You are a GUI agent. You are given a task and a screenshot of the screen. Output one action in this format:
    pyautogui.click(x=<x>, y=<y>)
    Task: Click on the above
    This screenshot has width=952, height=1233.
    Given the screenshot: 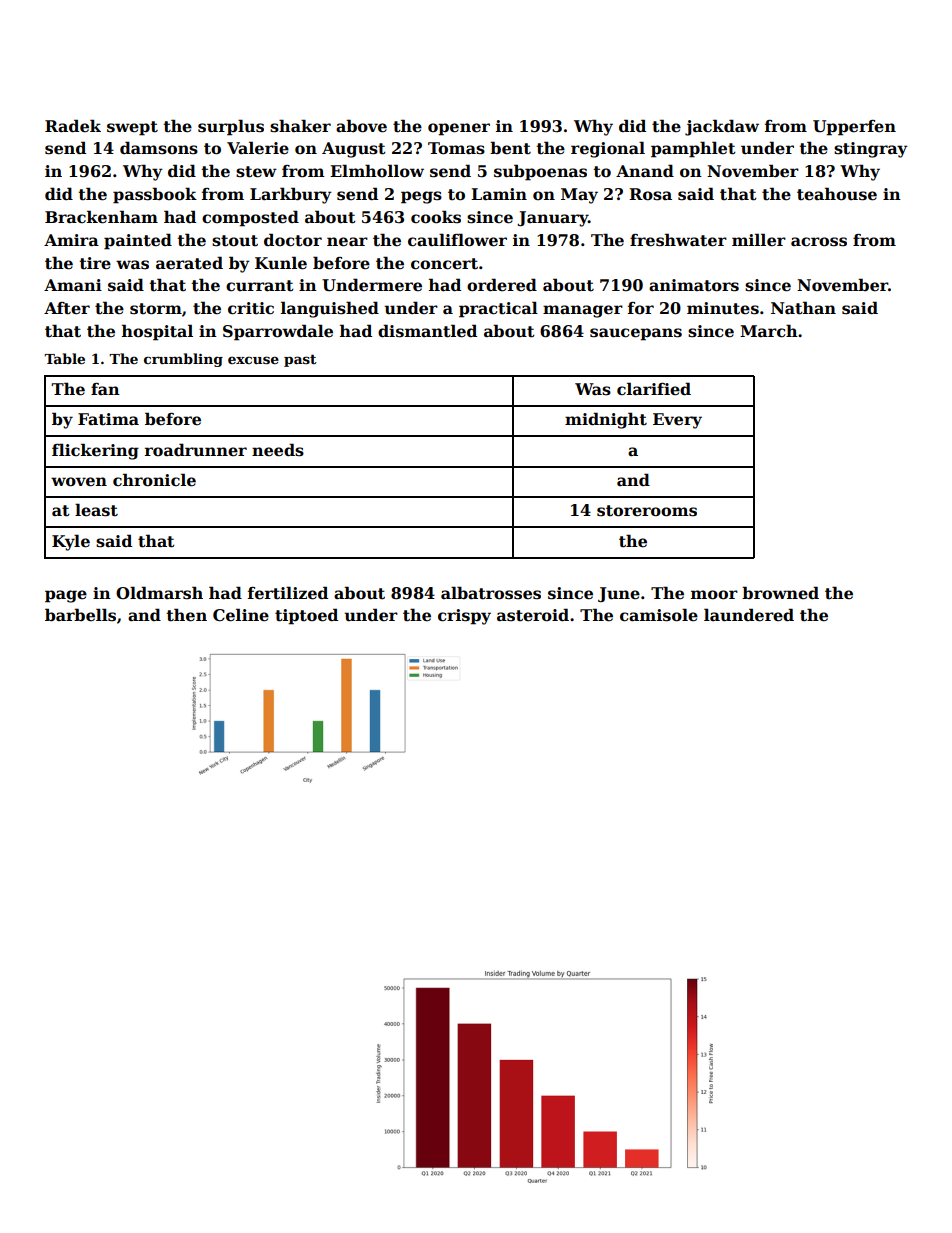 What is the action you would take?
    pyautogui.click(x=361, y=126)
